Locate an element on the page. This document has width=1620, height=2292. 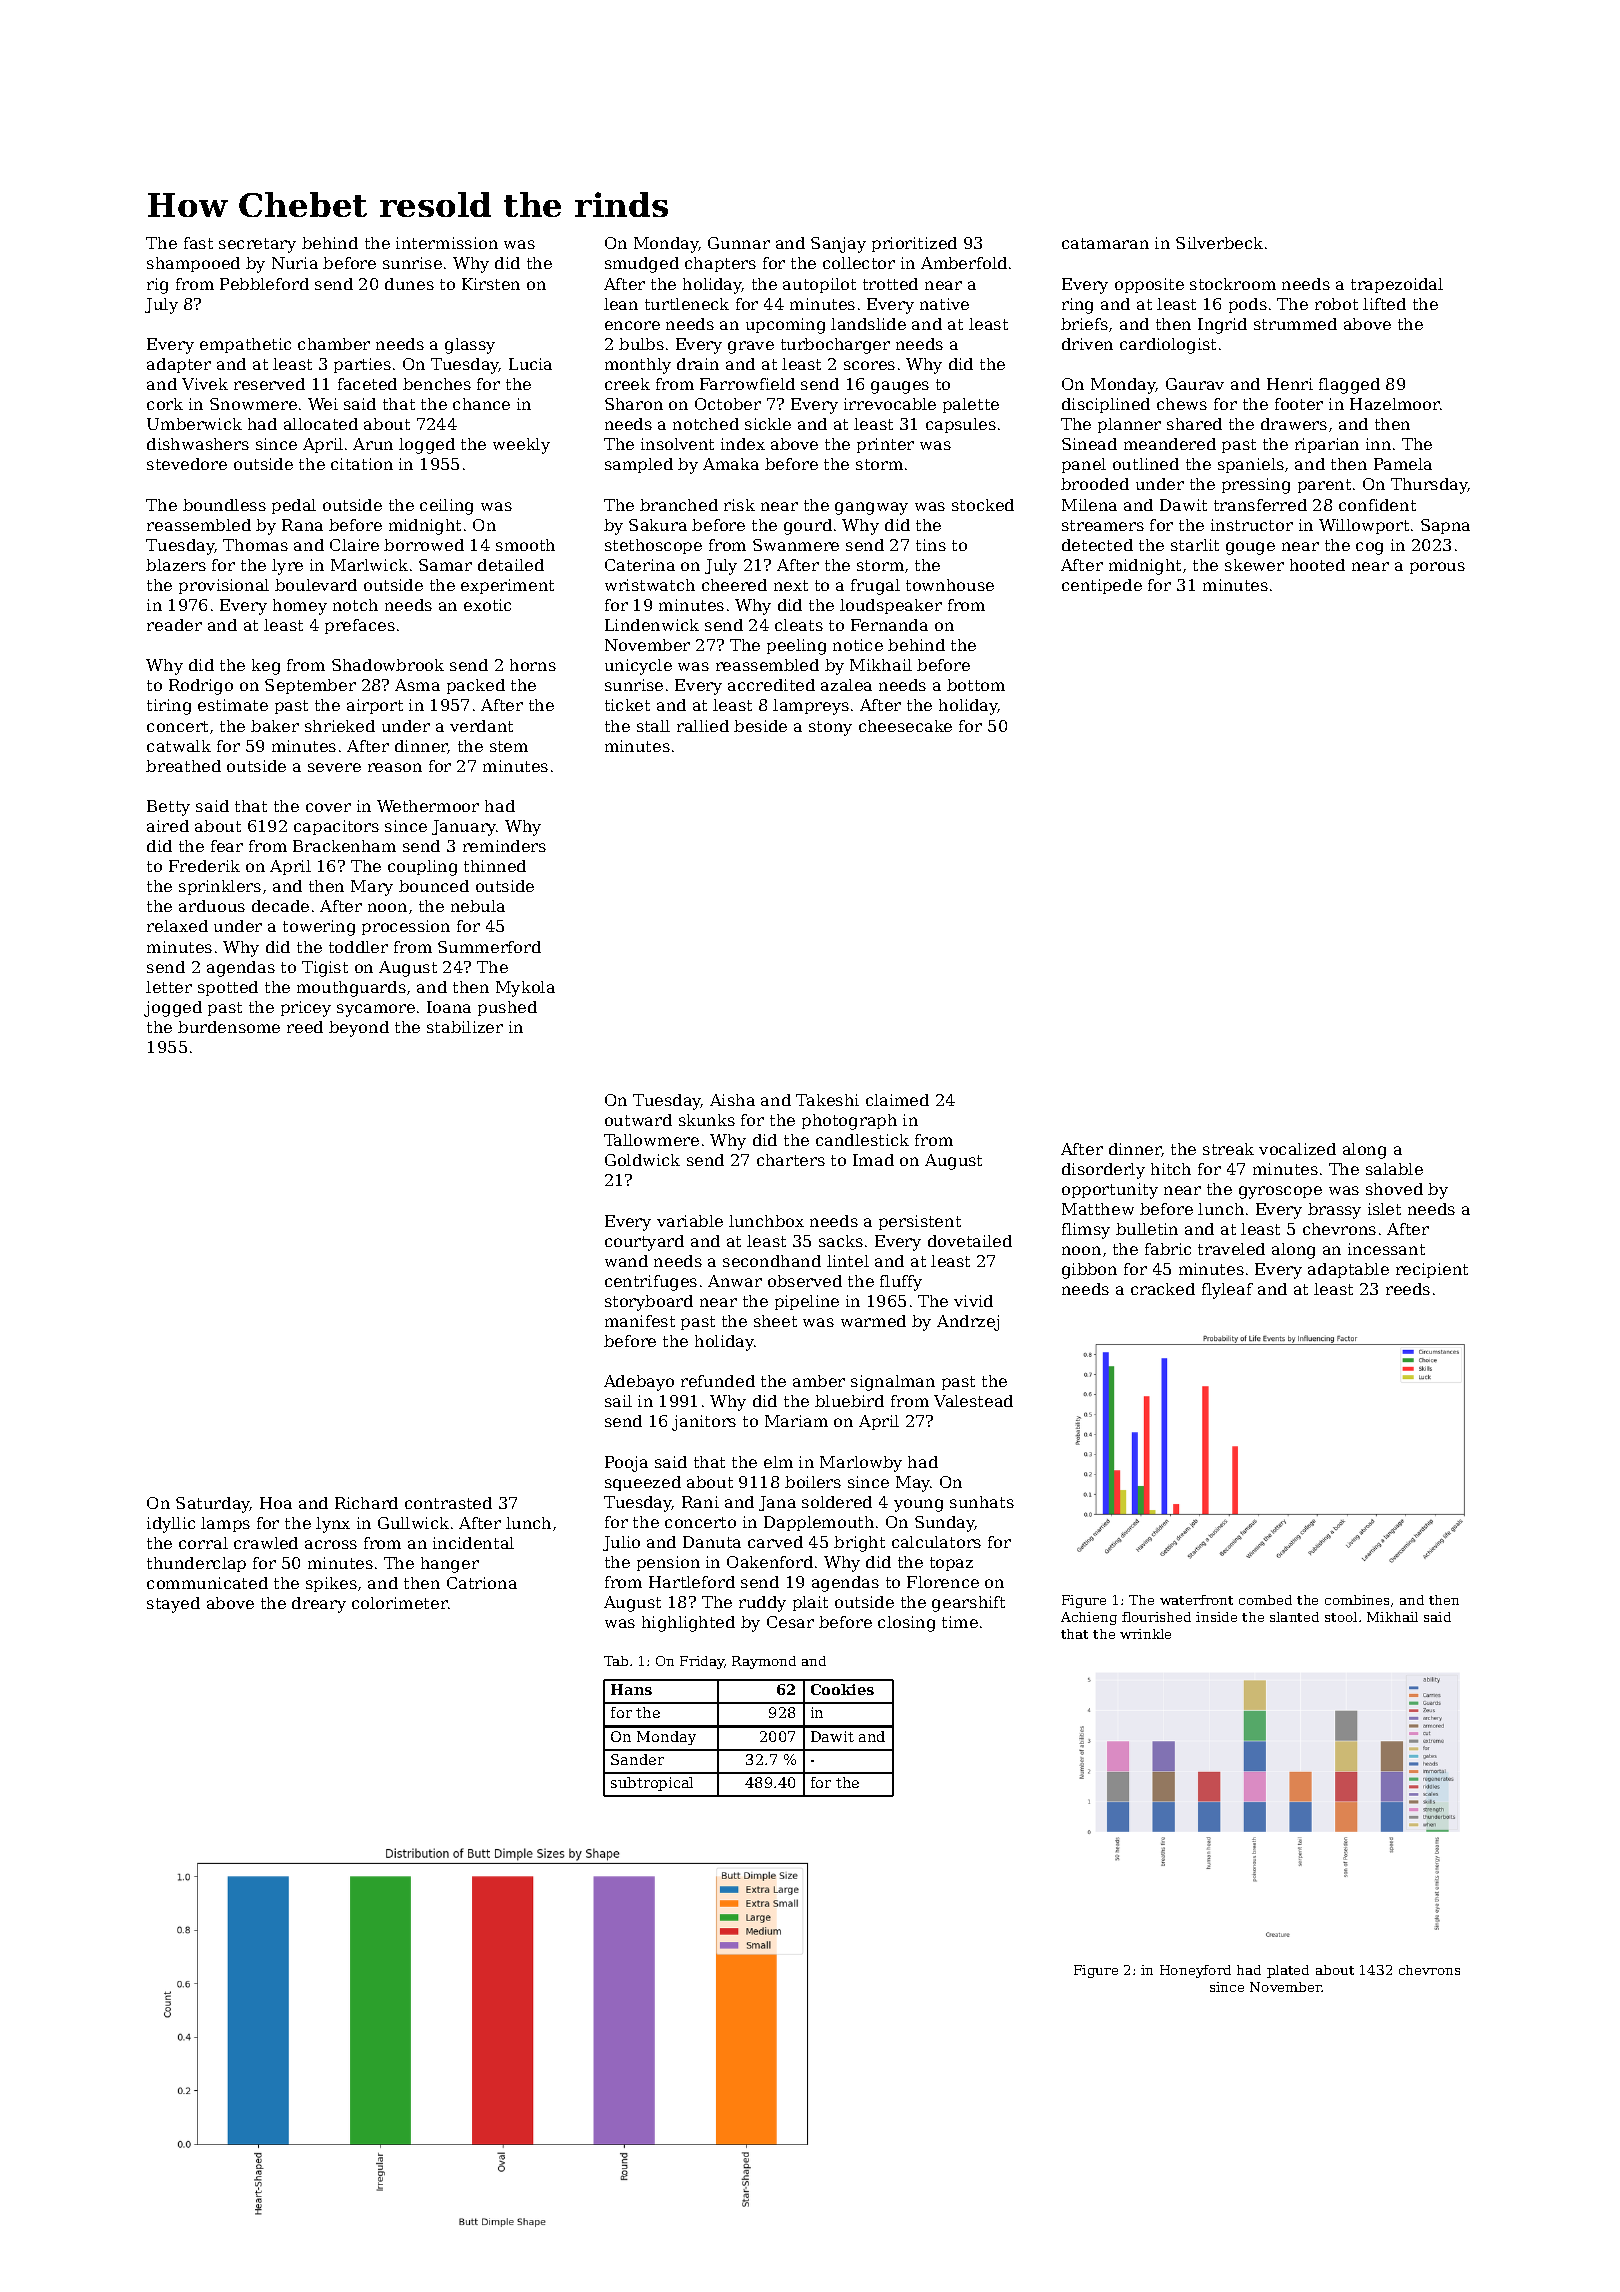
streak is located at coordinates (1228, 1149).
